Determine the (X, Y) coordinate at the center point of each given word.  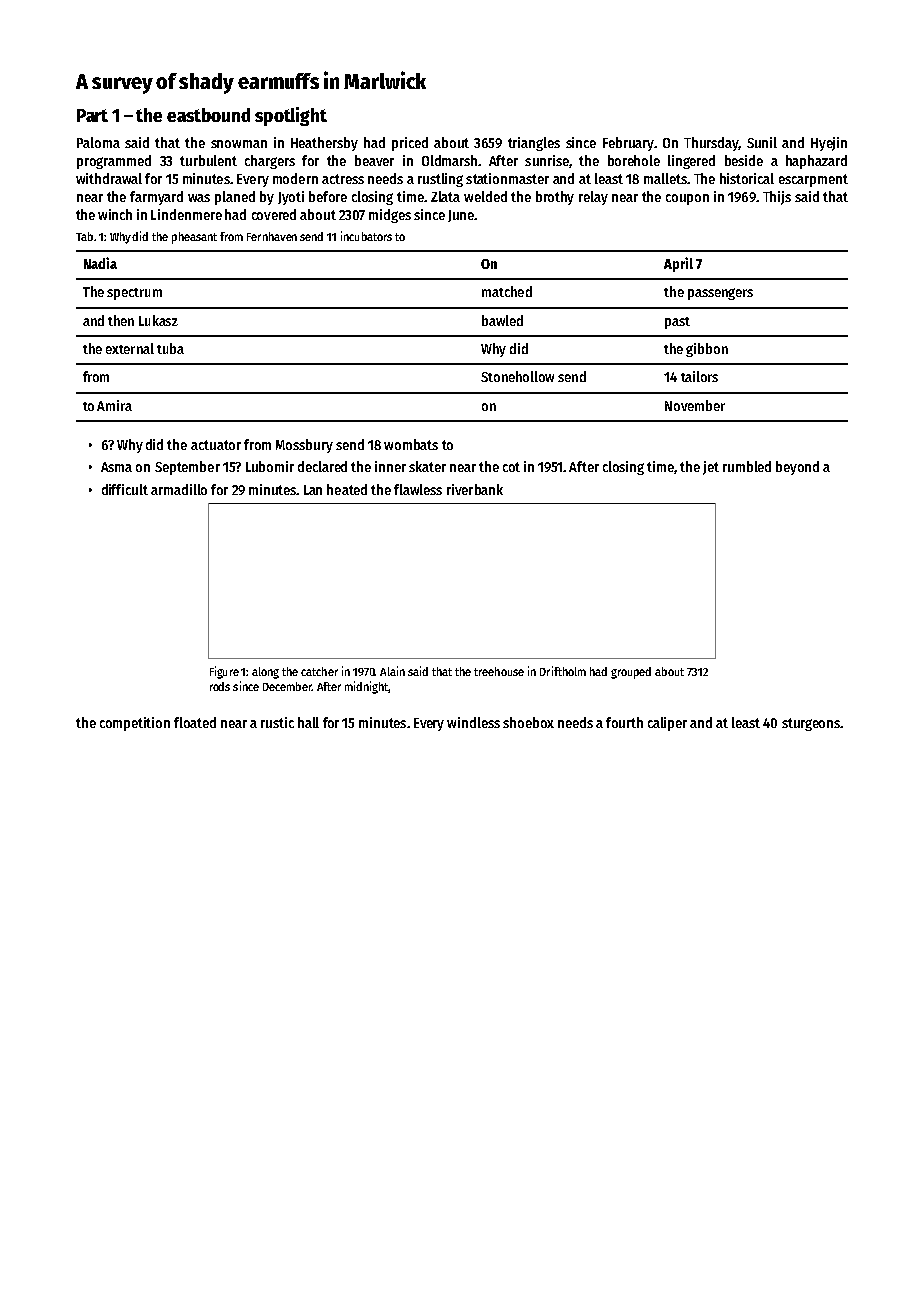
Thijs (777, 198)
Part (92, 115)
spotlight (291, 116)
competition (135, 724)
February (628, 144)
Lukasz (158, 320)
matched (507, 291)
